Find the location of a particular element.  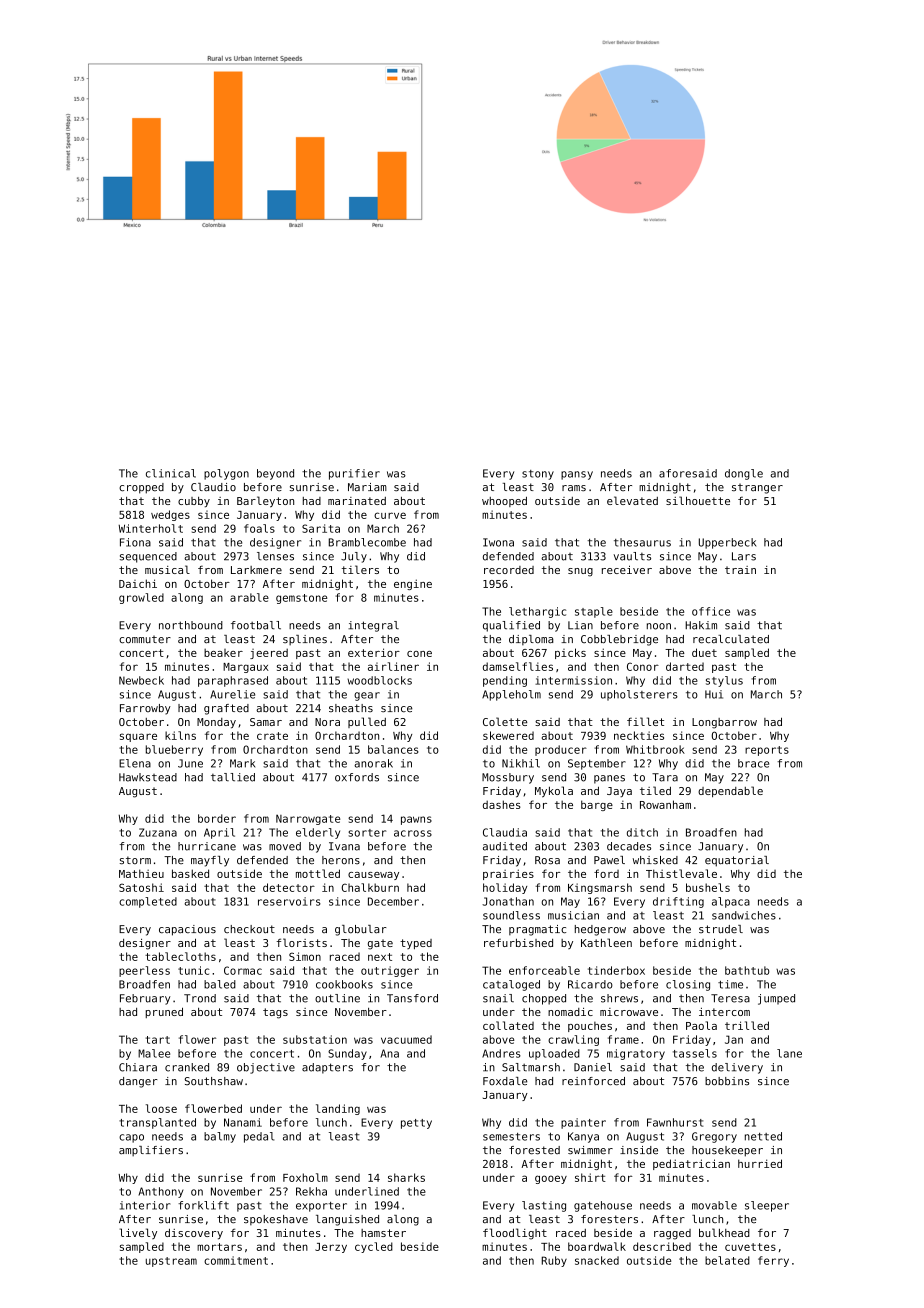

cropped is located at coordinates (141, 488).
